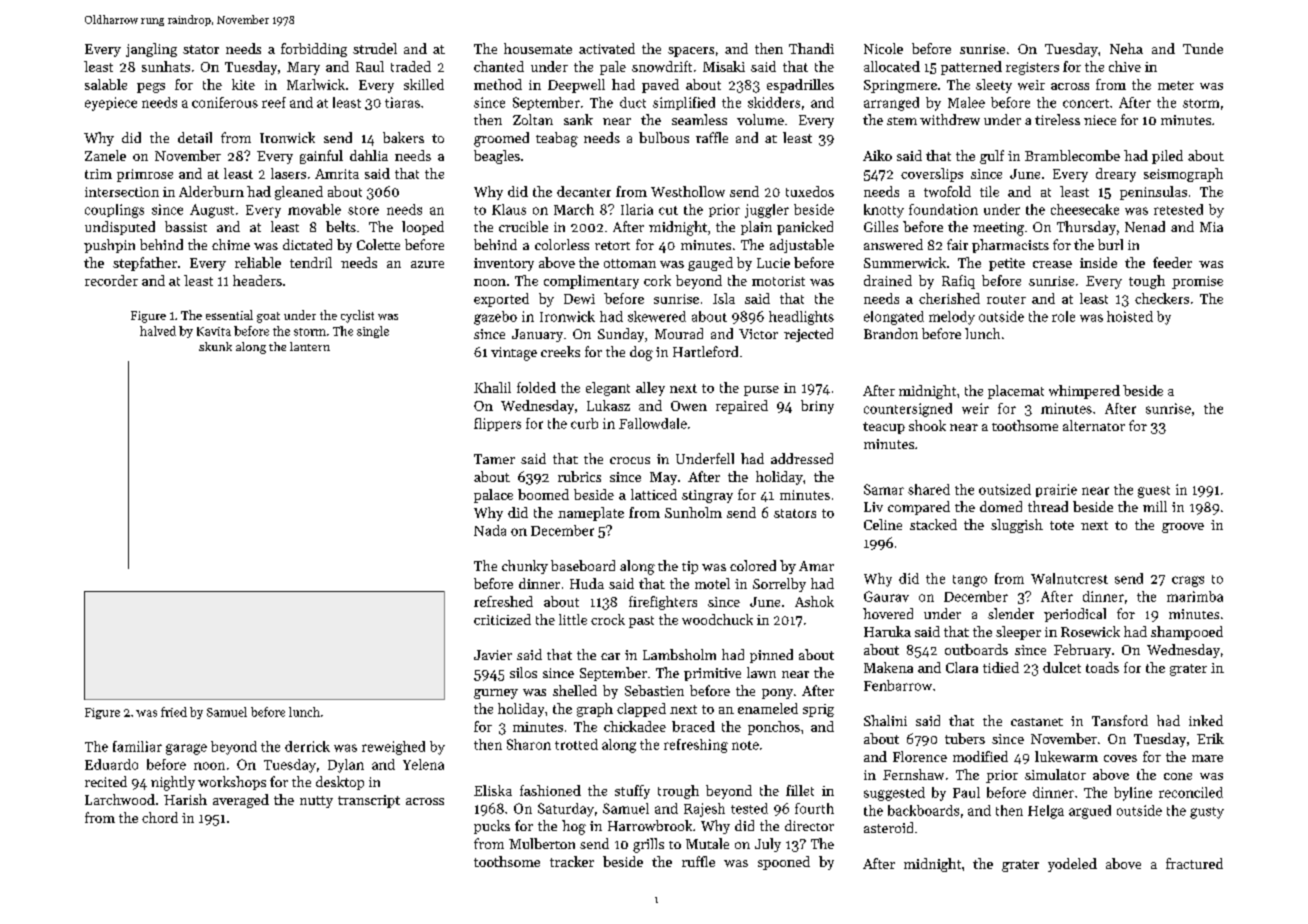  Describe the element at coordinates (427, 264) in the image. I see `azure` at that location.
